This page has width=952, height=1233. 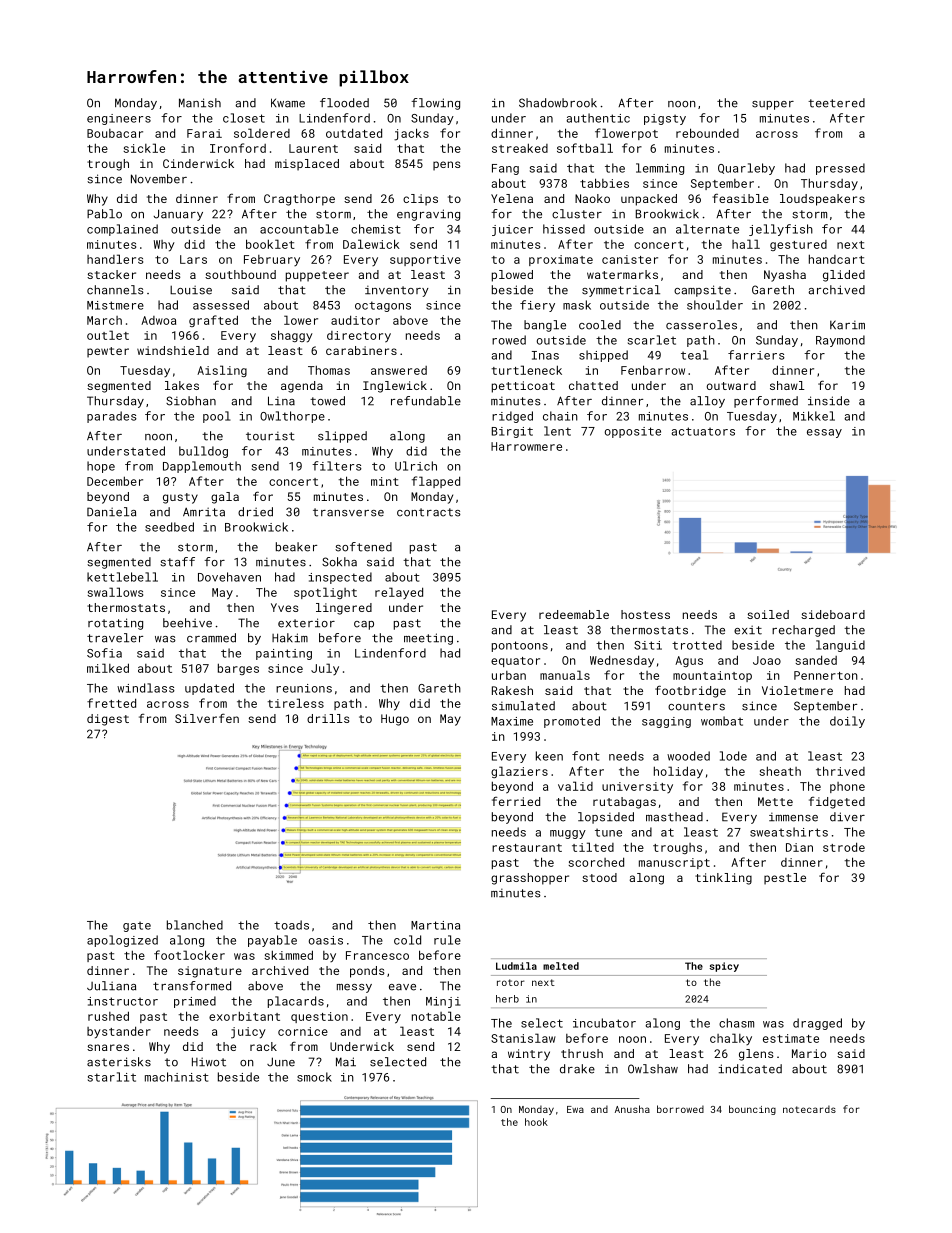 What do you see at coordinates (108, 720) in the page?
I see `digest` at bounding box center [108, 720].
